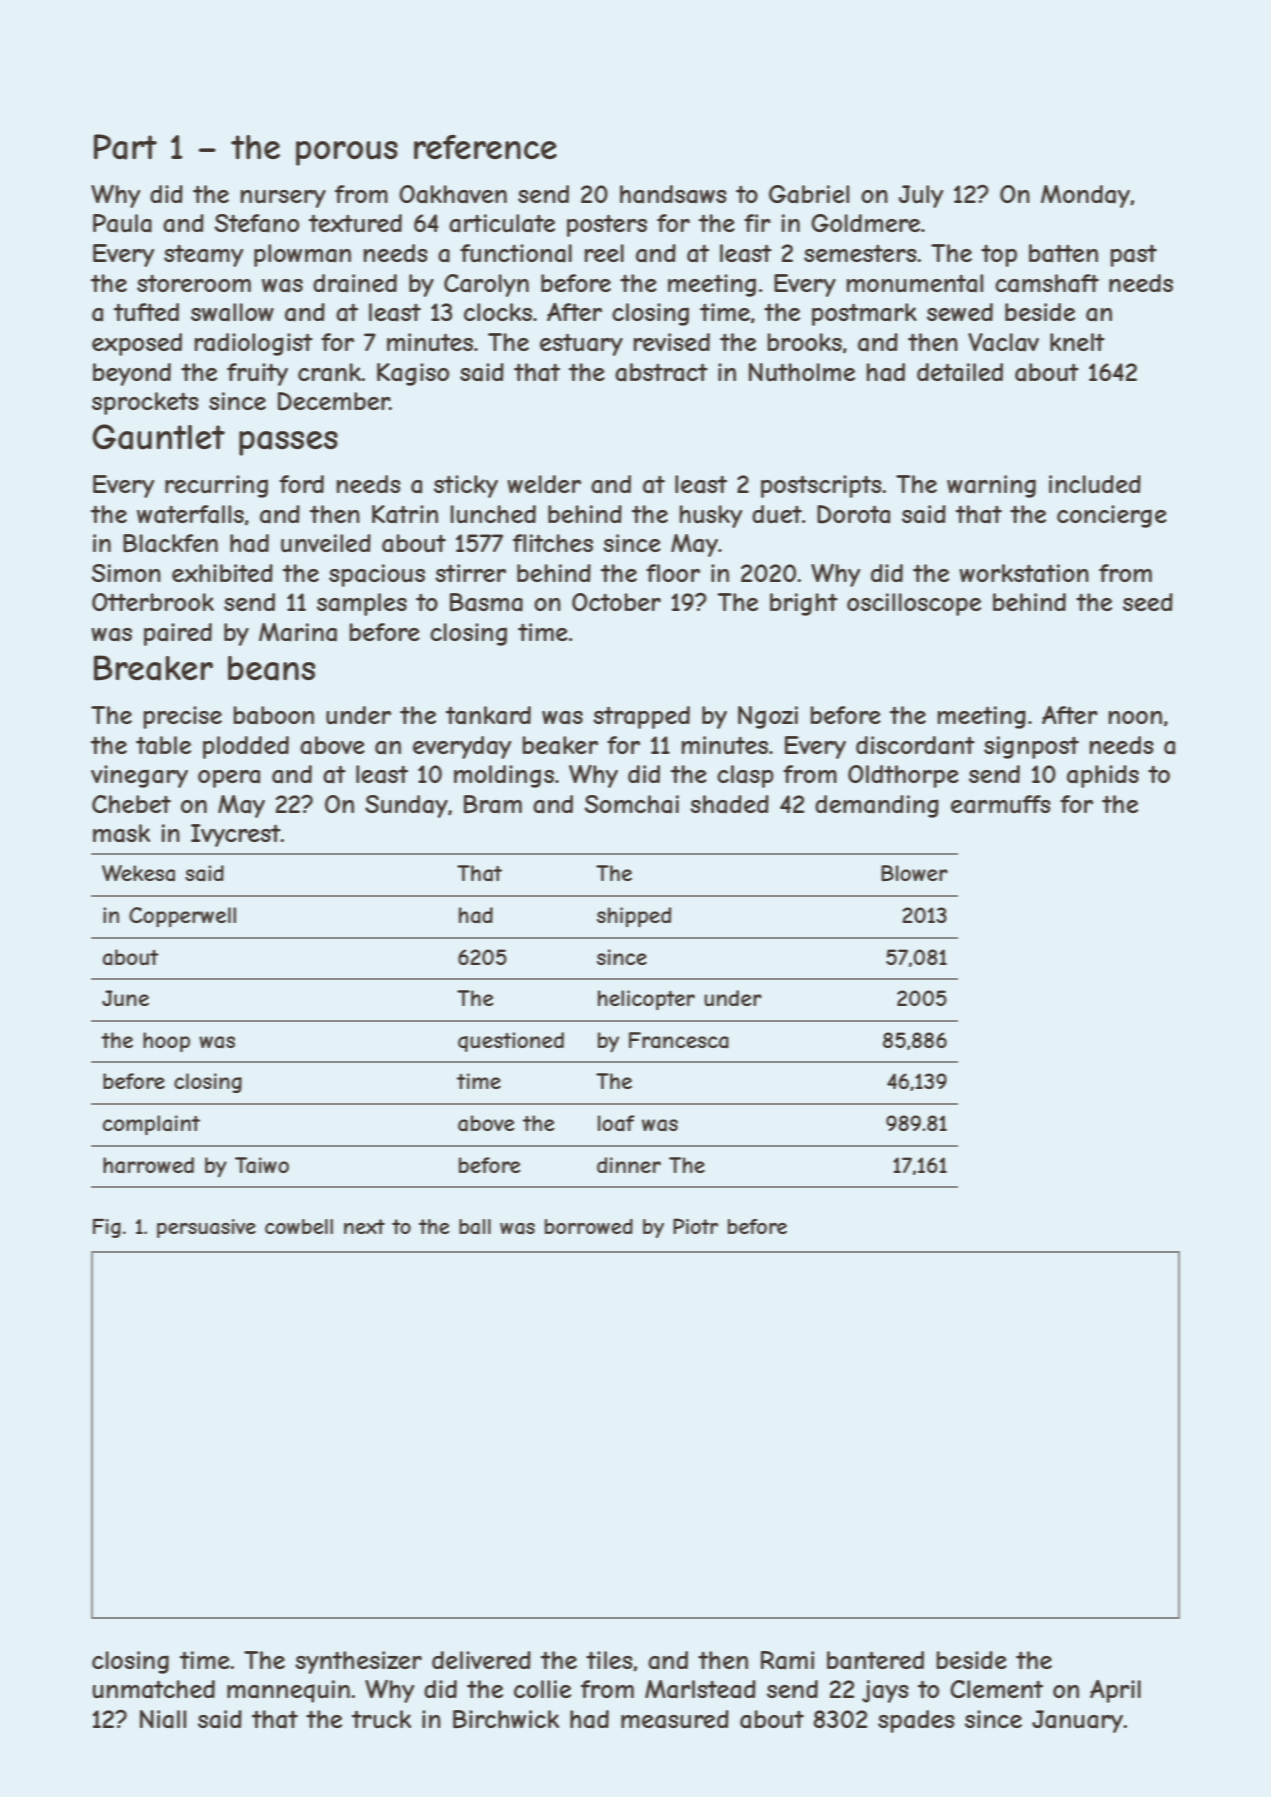 The width and height of the screenshot is (1271, 1797). What do you see at coordinates (700, 1689) in the screenshot?
I see `Marlstead` at bounding box center [700, 1689].
